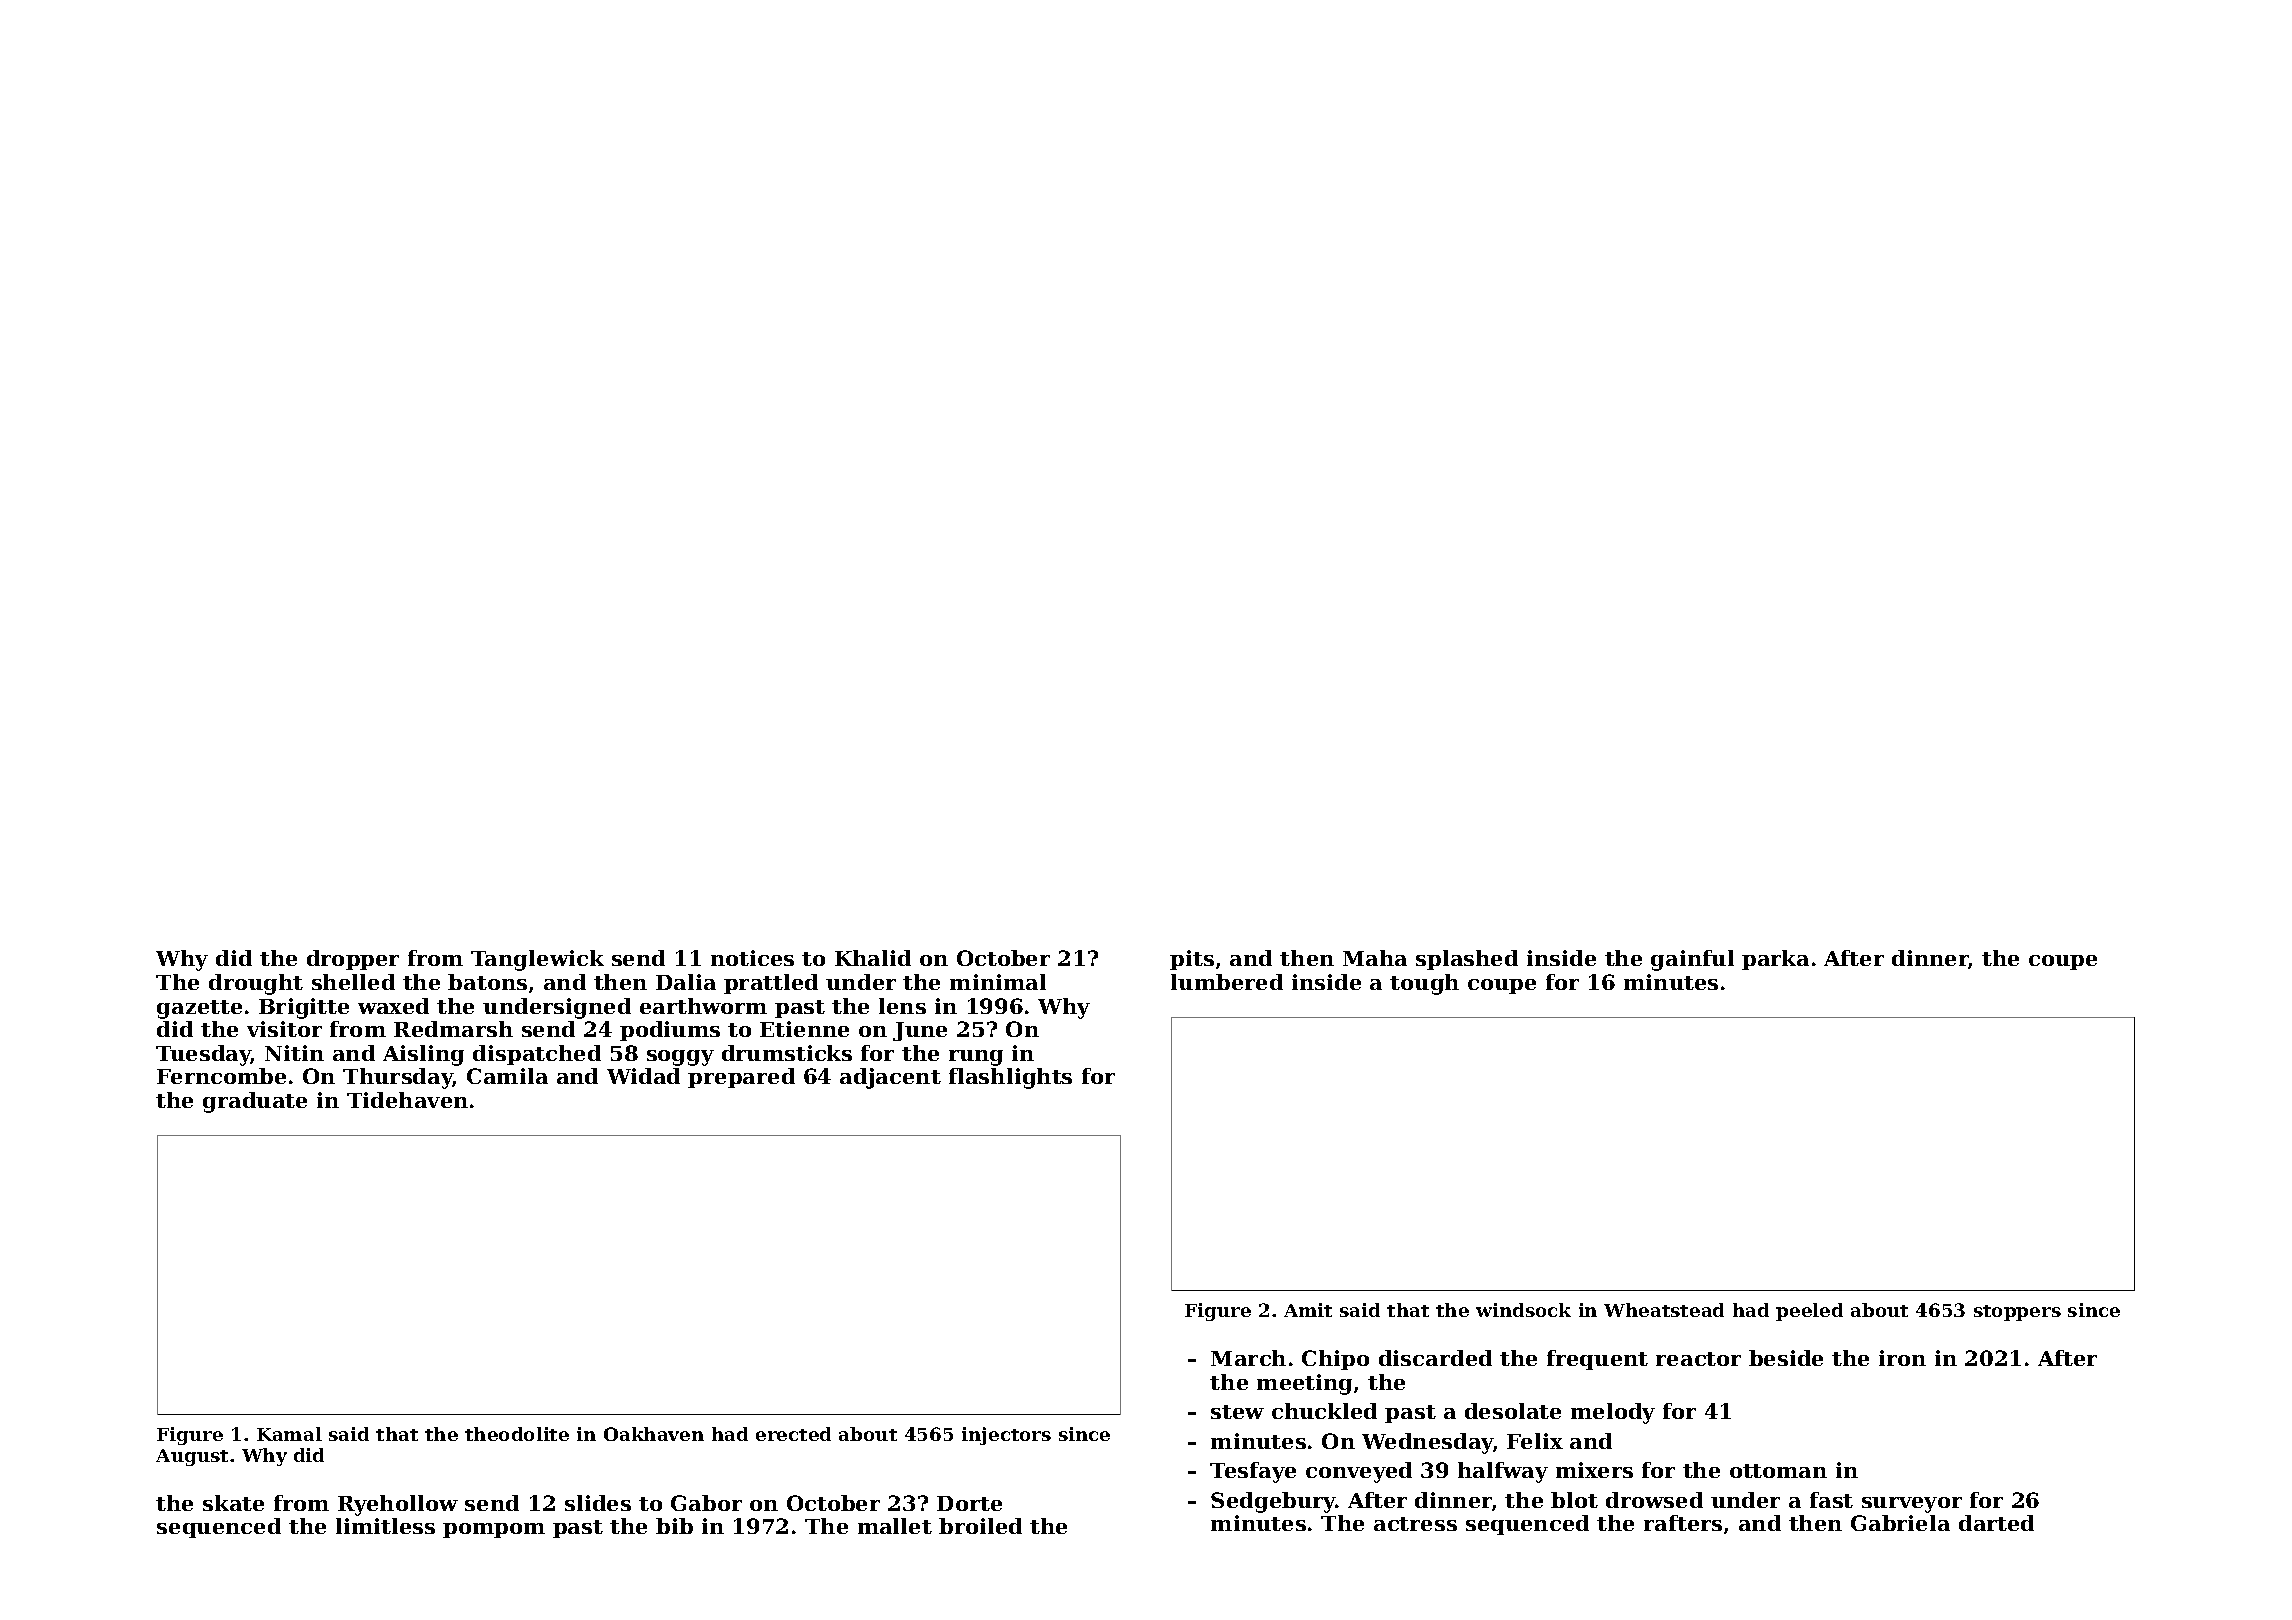 The width and height of the image is (2292, 1620). What do you see at coordinates (920, 1031) in the image?
I see `June` at bounding box center [920, 1031].
